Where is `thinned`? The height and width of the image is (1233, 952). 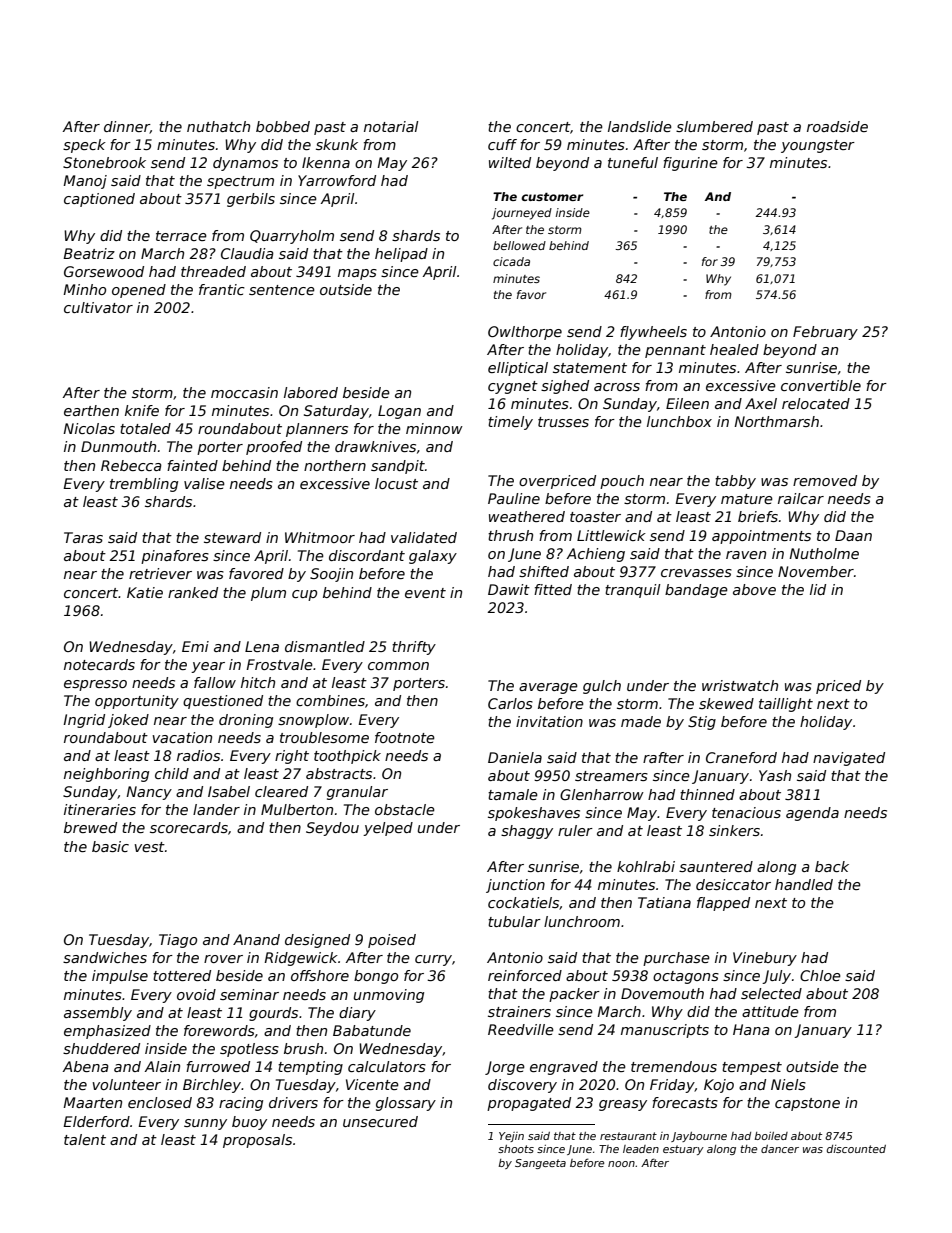
thinned is located at coordinates (707, 794).
